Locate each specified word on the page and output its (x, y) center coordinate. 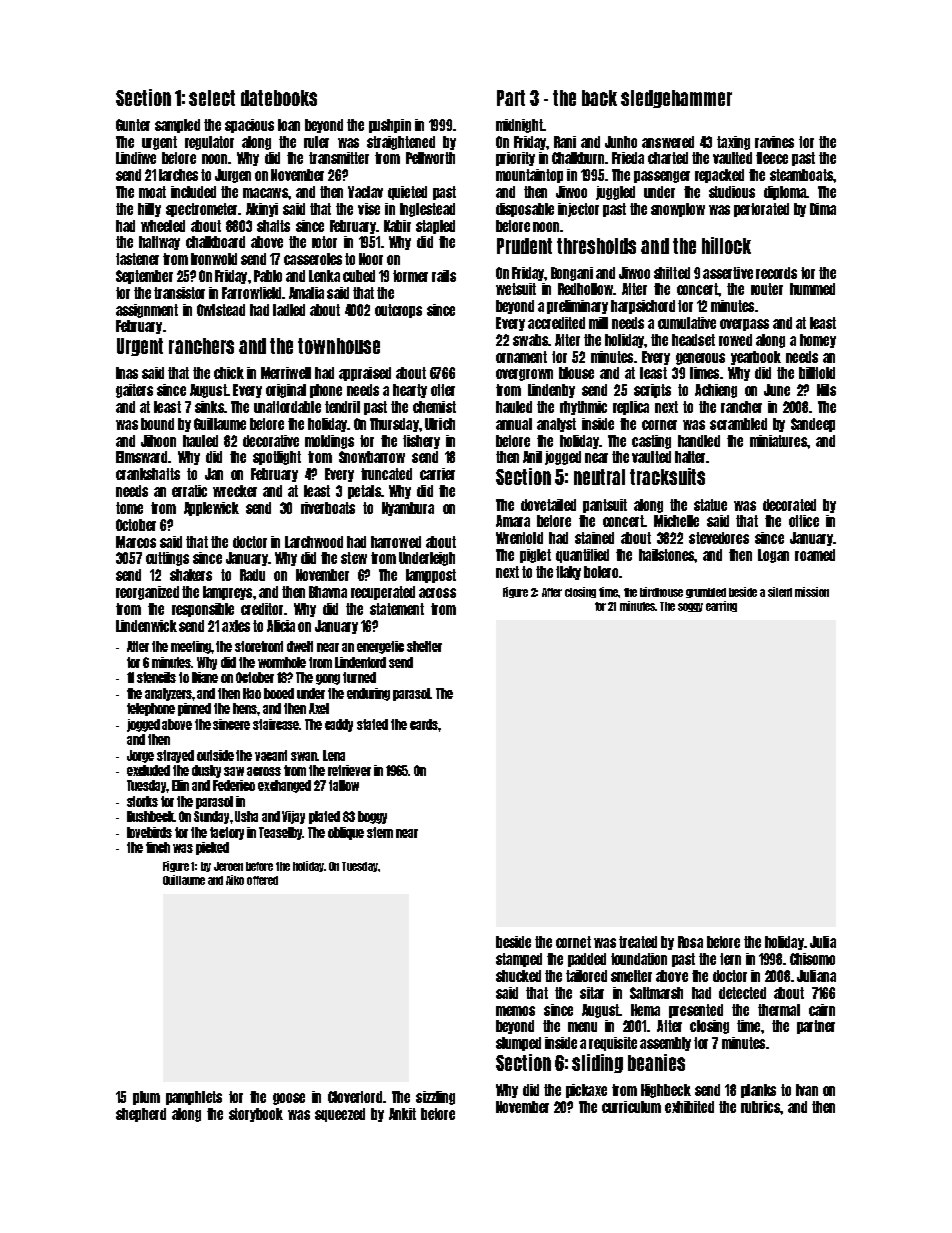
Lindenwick (146, 626)
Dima (823, 209)
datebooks (279, 98)
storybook (256, 1115)
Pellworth (430, 158)
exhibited (689, 1107)
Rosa (690, 942)
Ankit (402, 1114)
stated (372, 724)
